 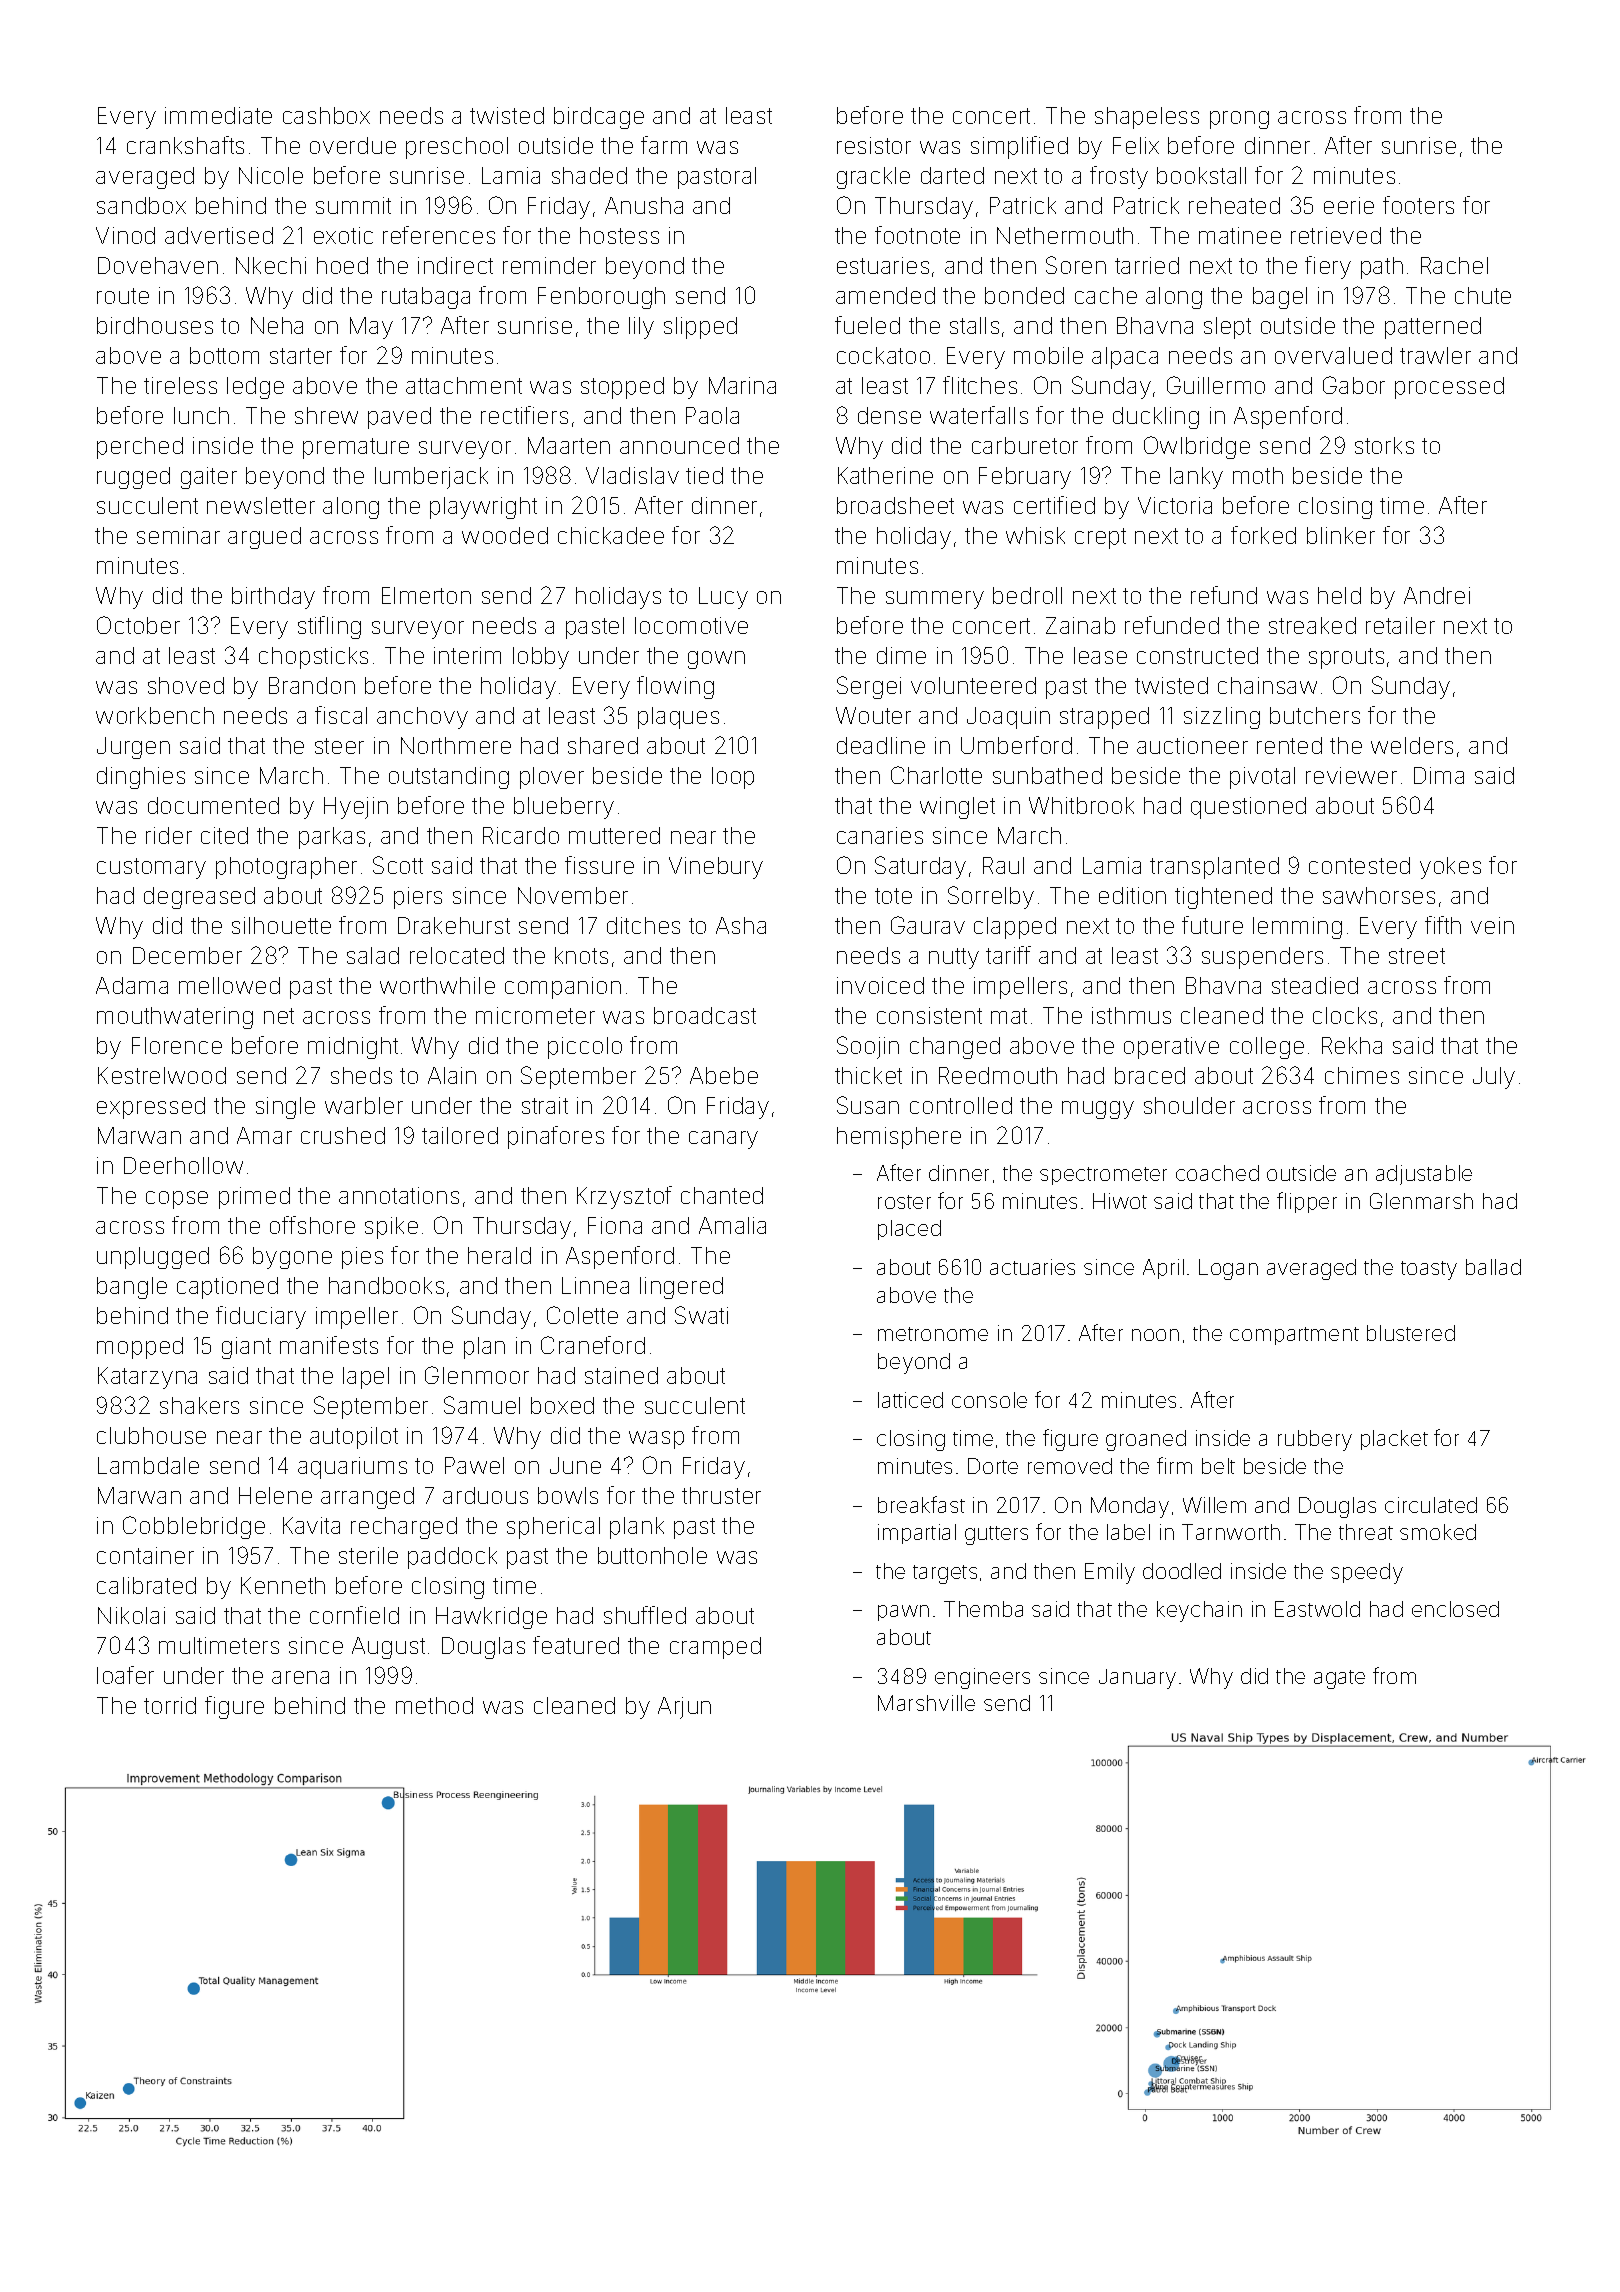 What do you see at coordinates (332, 838) in the screenshot?
I see `parkas` at bounding box center [332, 838].
